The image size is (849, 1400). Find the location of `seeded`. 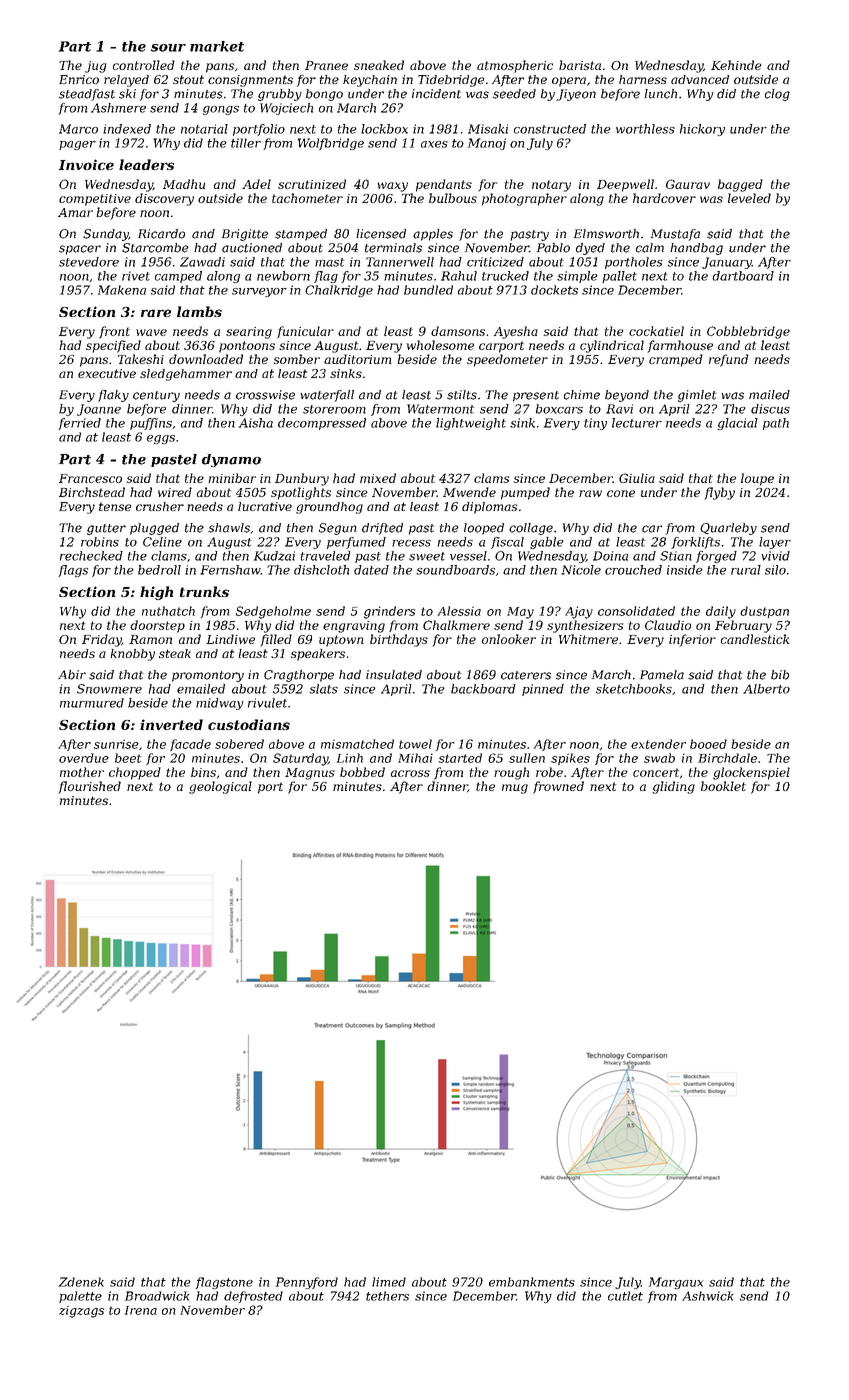

seeded is located at coordinates (514, 94).
